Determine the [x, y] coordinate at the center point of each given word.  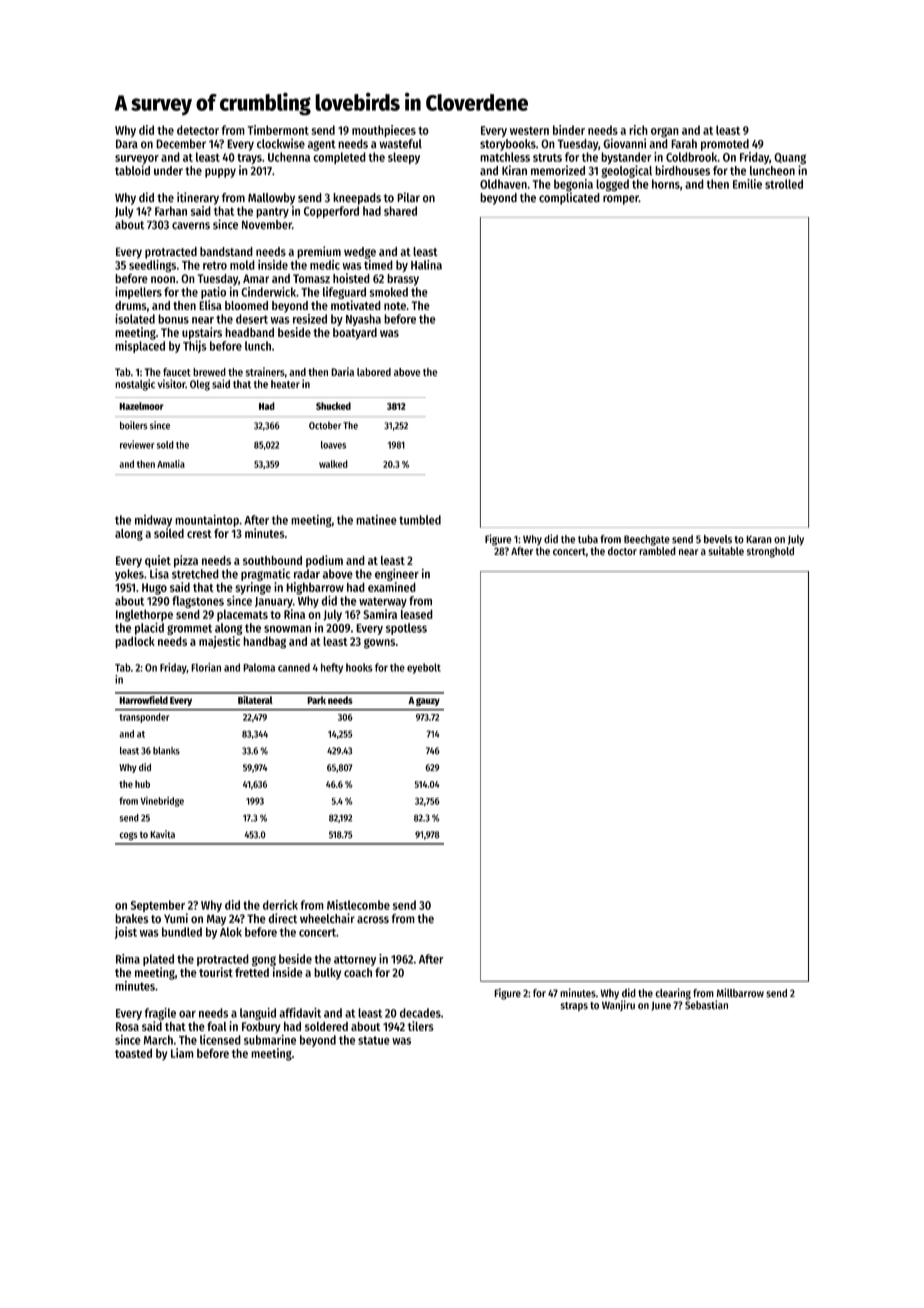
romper [621, 200]
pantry [272, 212]
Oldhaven [503, 184]
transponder [144, 718]
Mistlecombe [358, 905]
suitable [726, 551]
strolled [784, 184]
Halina [426, 265]
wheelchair [327, 918]
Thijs [195, 347]
